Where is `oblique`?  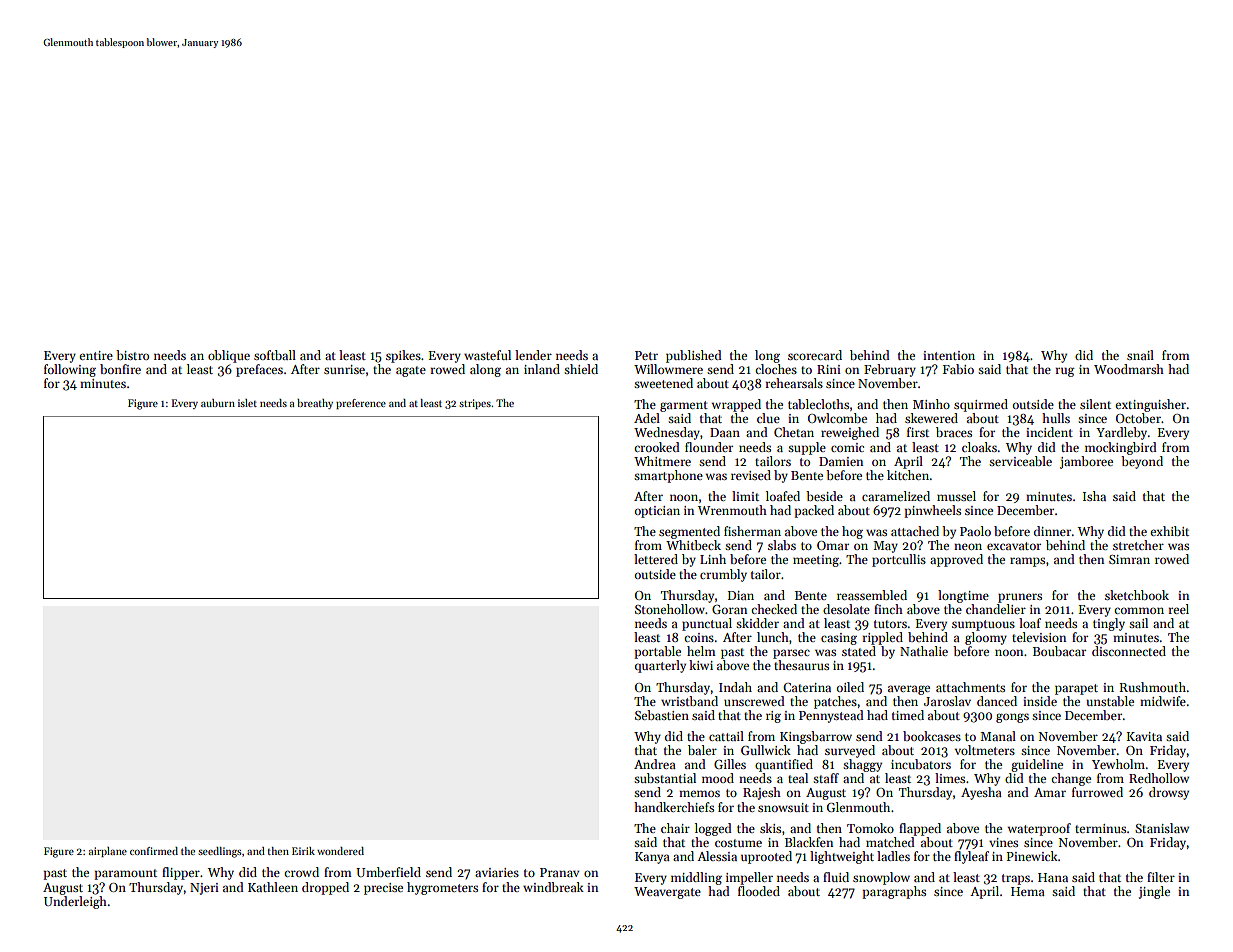 oblique is located at coordinates (229, 356).
